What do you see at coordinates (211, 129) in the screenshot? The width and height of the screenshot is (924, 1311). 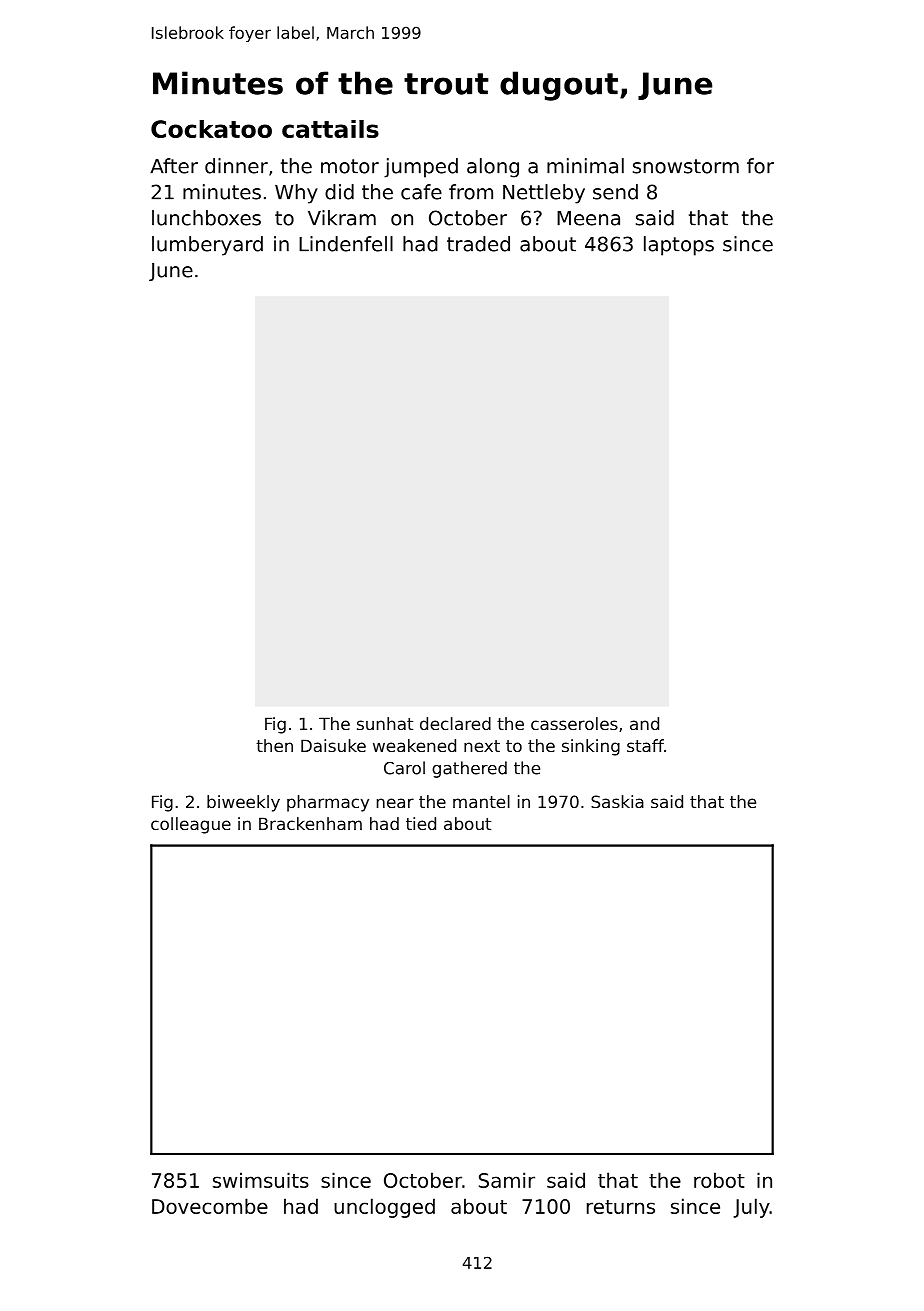 I see `Cockatoo` at bounding box center [211, 129].
